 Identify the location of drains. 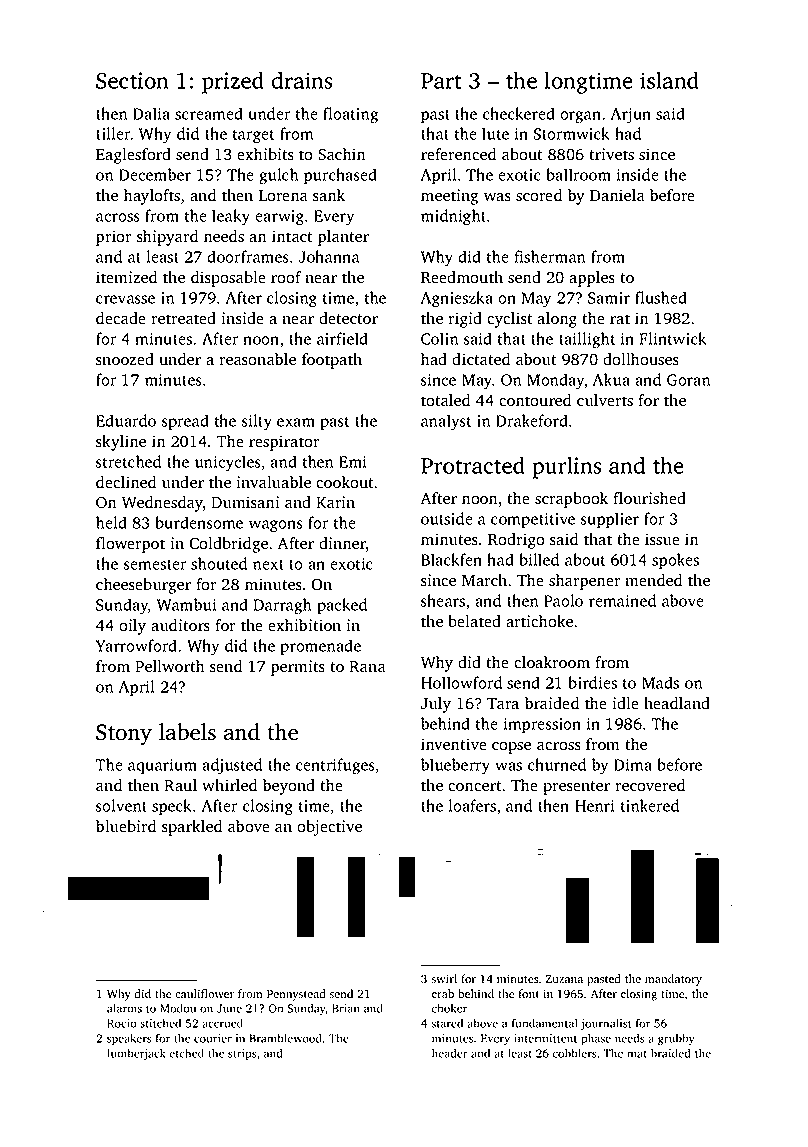
(302, 80).
